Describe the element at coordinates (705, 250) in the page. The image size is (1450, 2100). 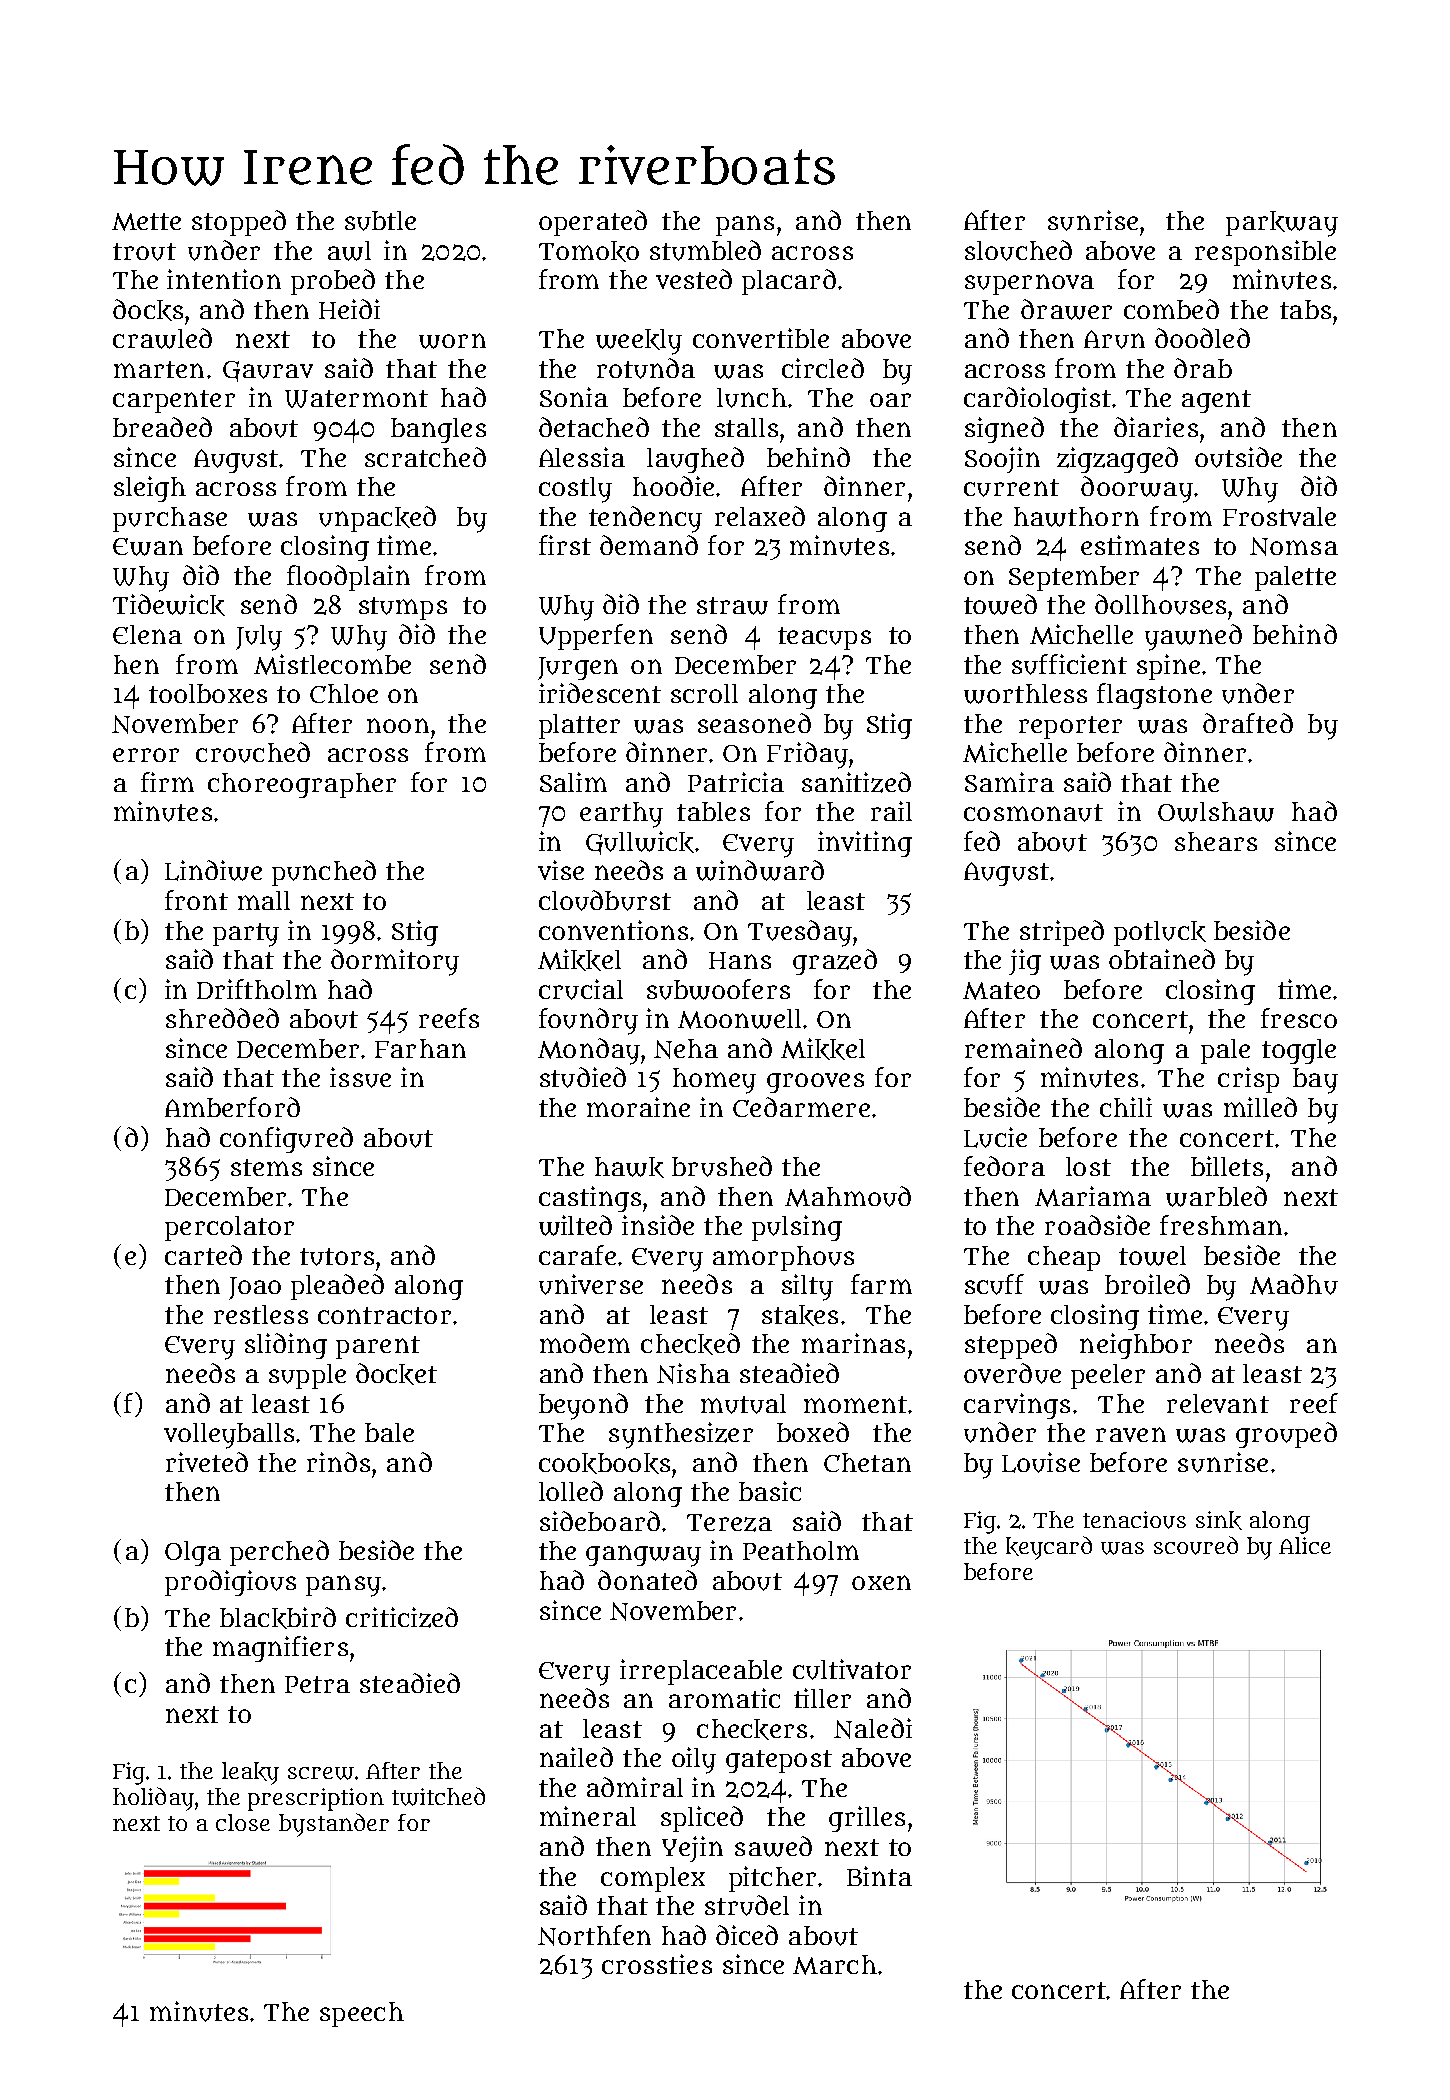
I see `stumbled` at that location.
